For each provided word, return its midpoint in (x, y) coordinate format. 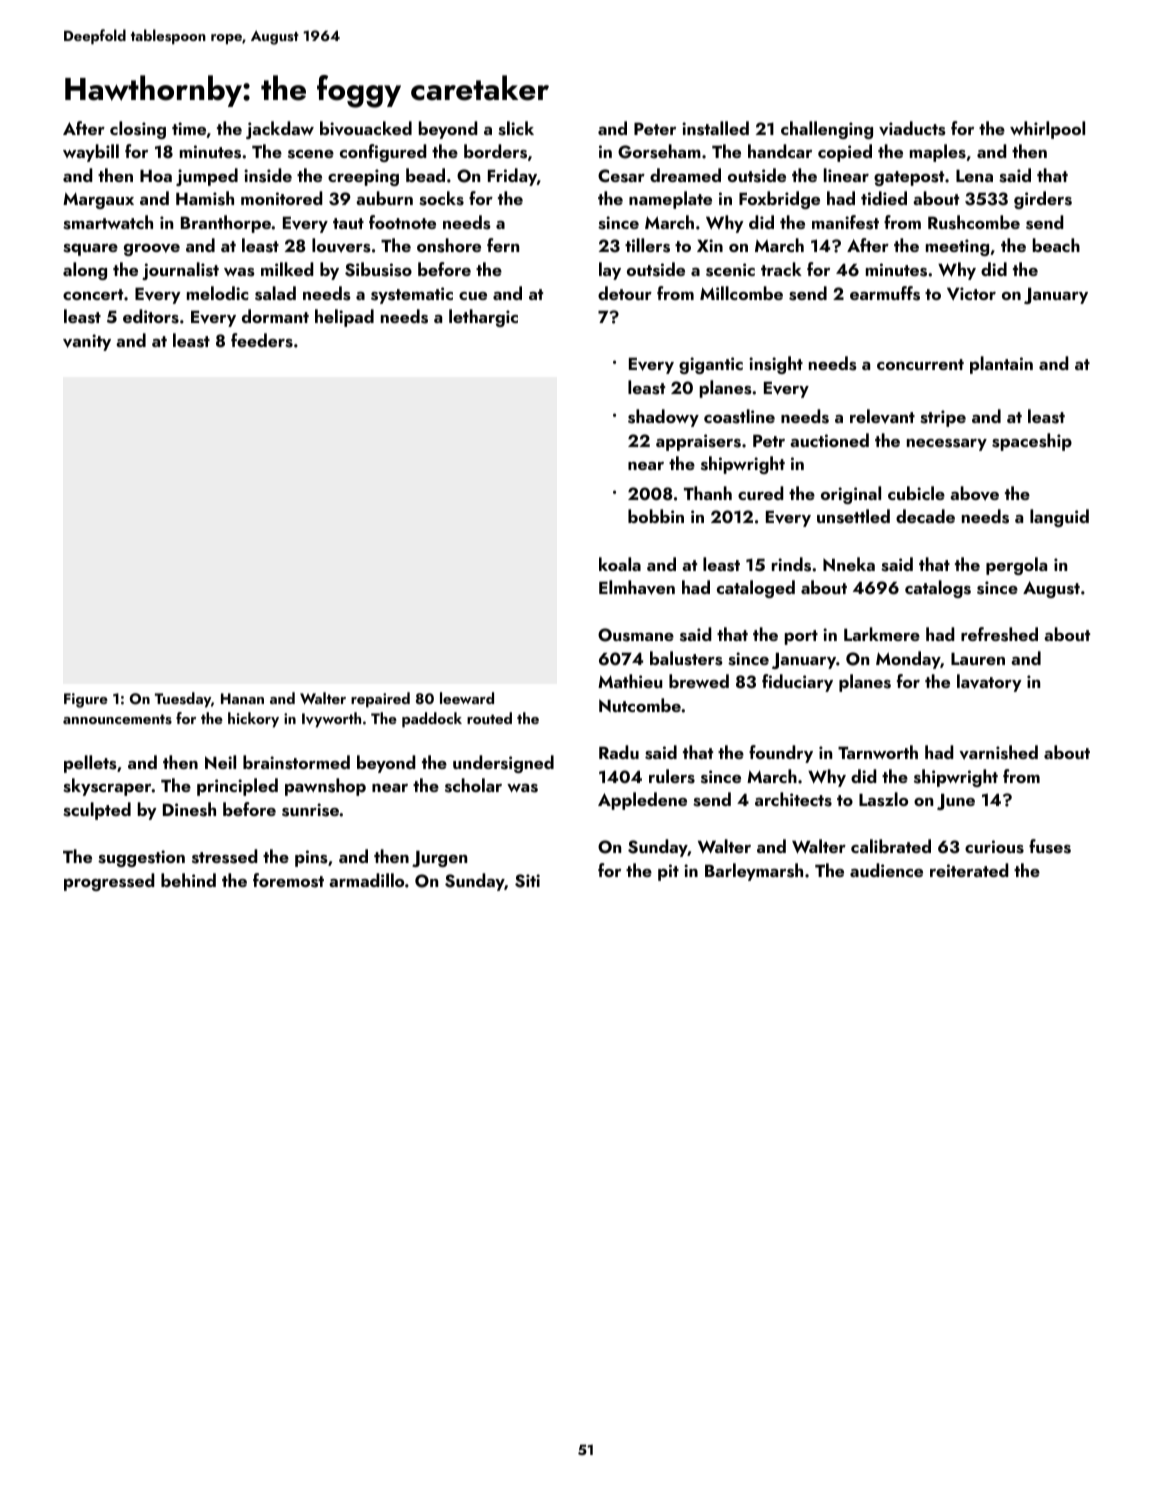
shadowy (663, 418)
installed (715, 128)
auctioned (829, 440)
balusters (686, 658)
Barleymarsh (754, 872)
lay (610, 271)
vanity (87, 342)
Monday (908, 660)
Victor (971, 293)
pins (311, 858)
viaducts (912, 128)
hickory (253, 720)
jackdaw (280, 130)
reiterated (969, 870)
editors (151, 316)
